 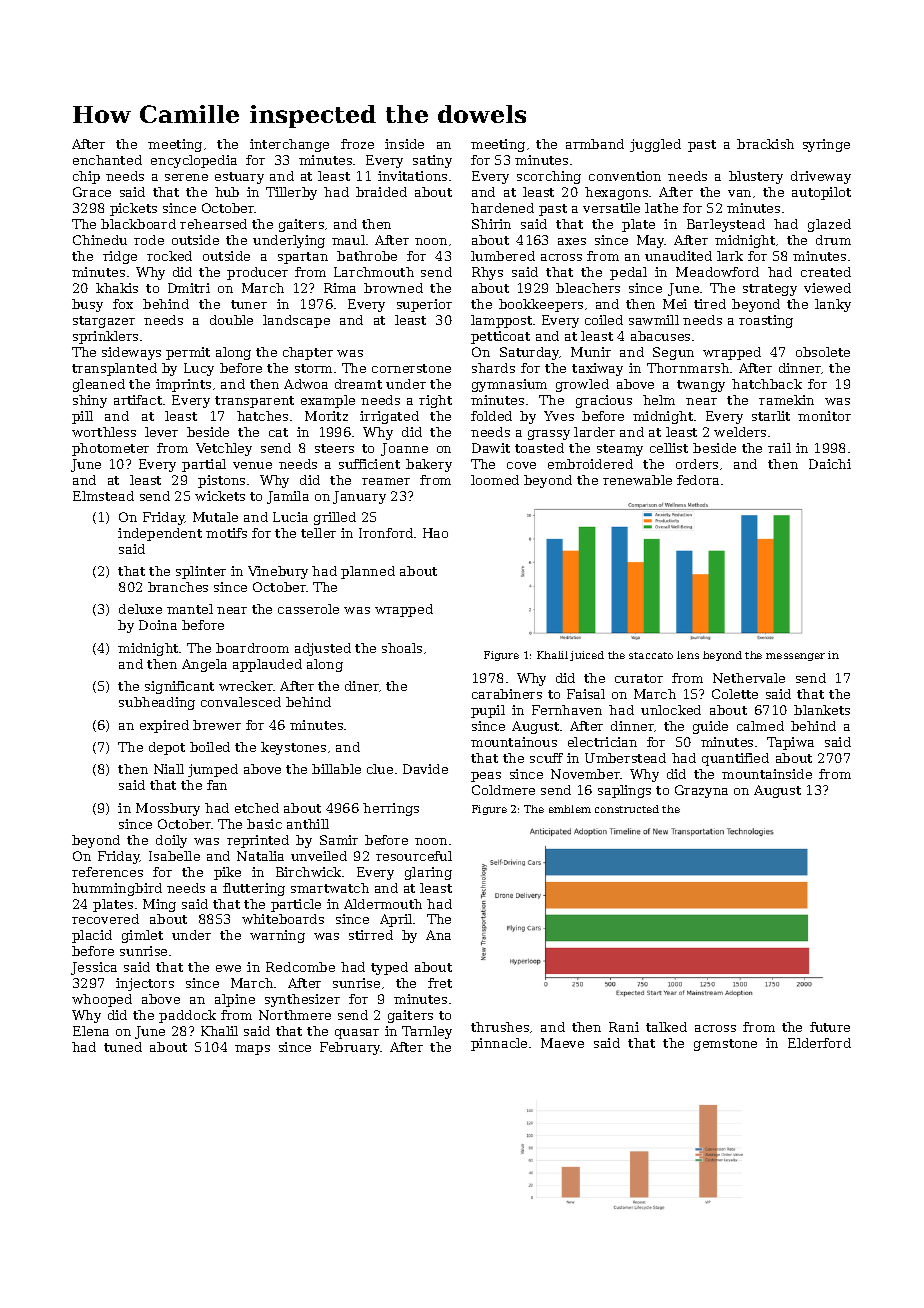 I want to click on tuned, so click(x=123, y=1047).
